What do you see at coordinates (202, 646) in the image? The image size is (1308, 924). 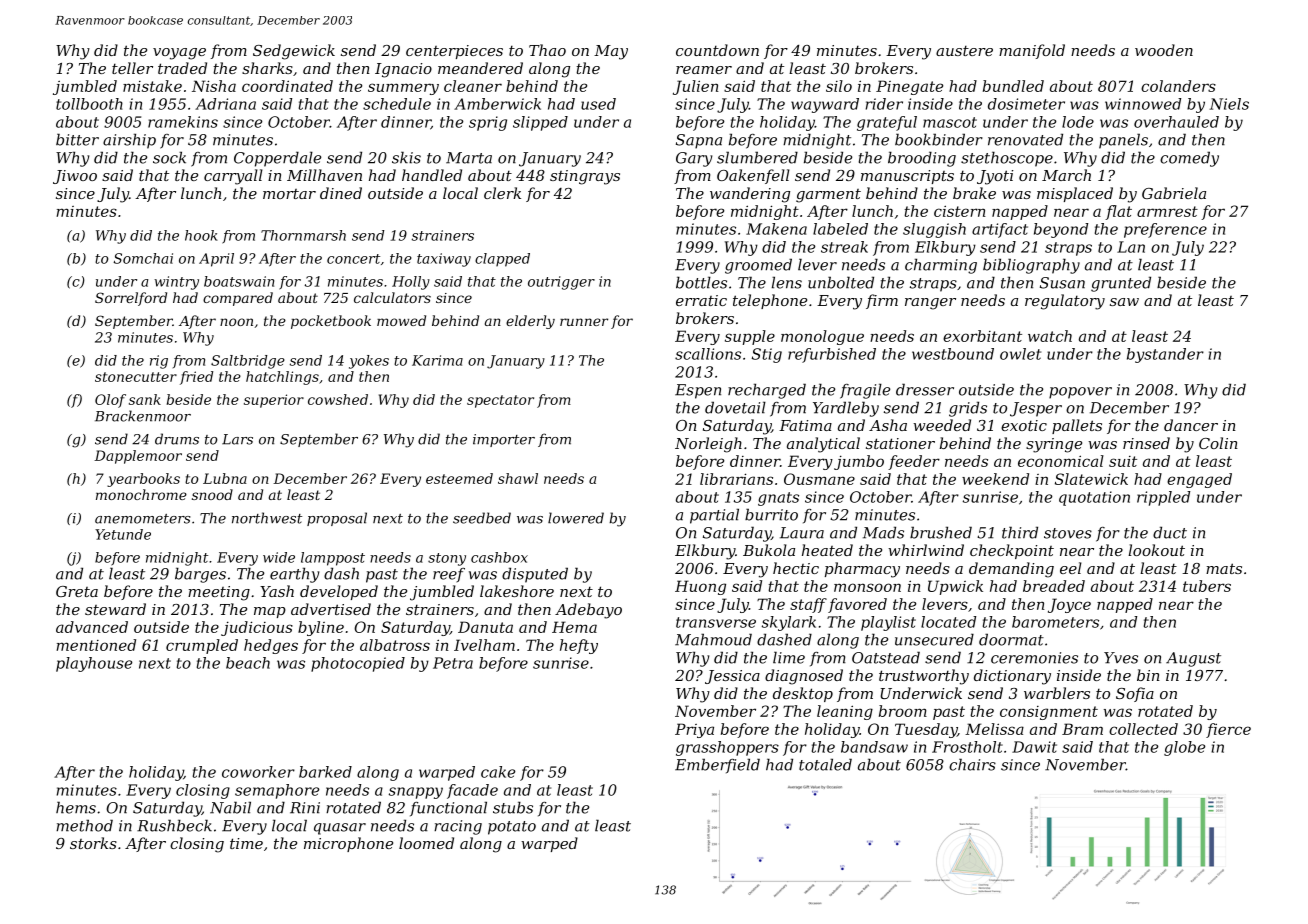 I see `crumpled` at bounding box center [202, 646].
